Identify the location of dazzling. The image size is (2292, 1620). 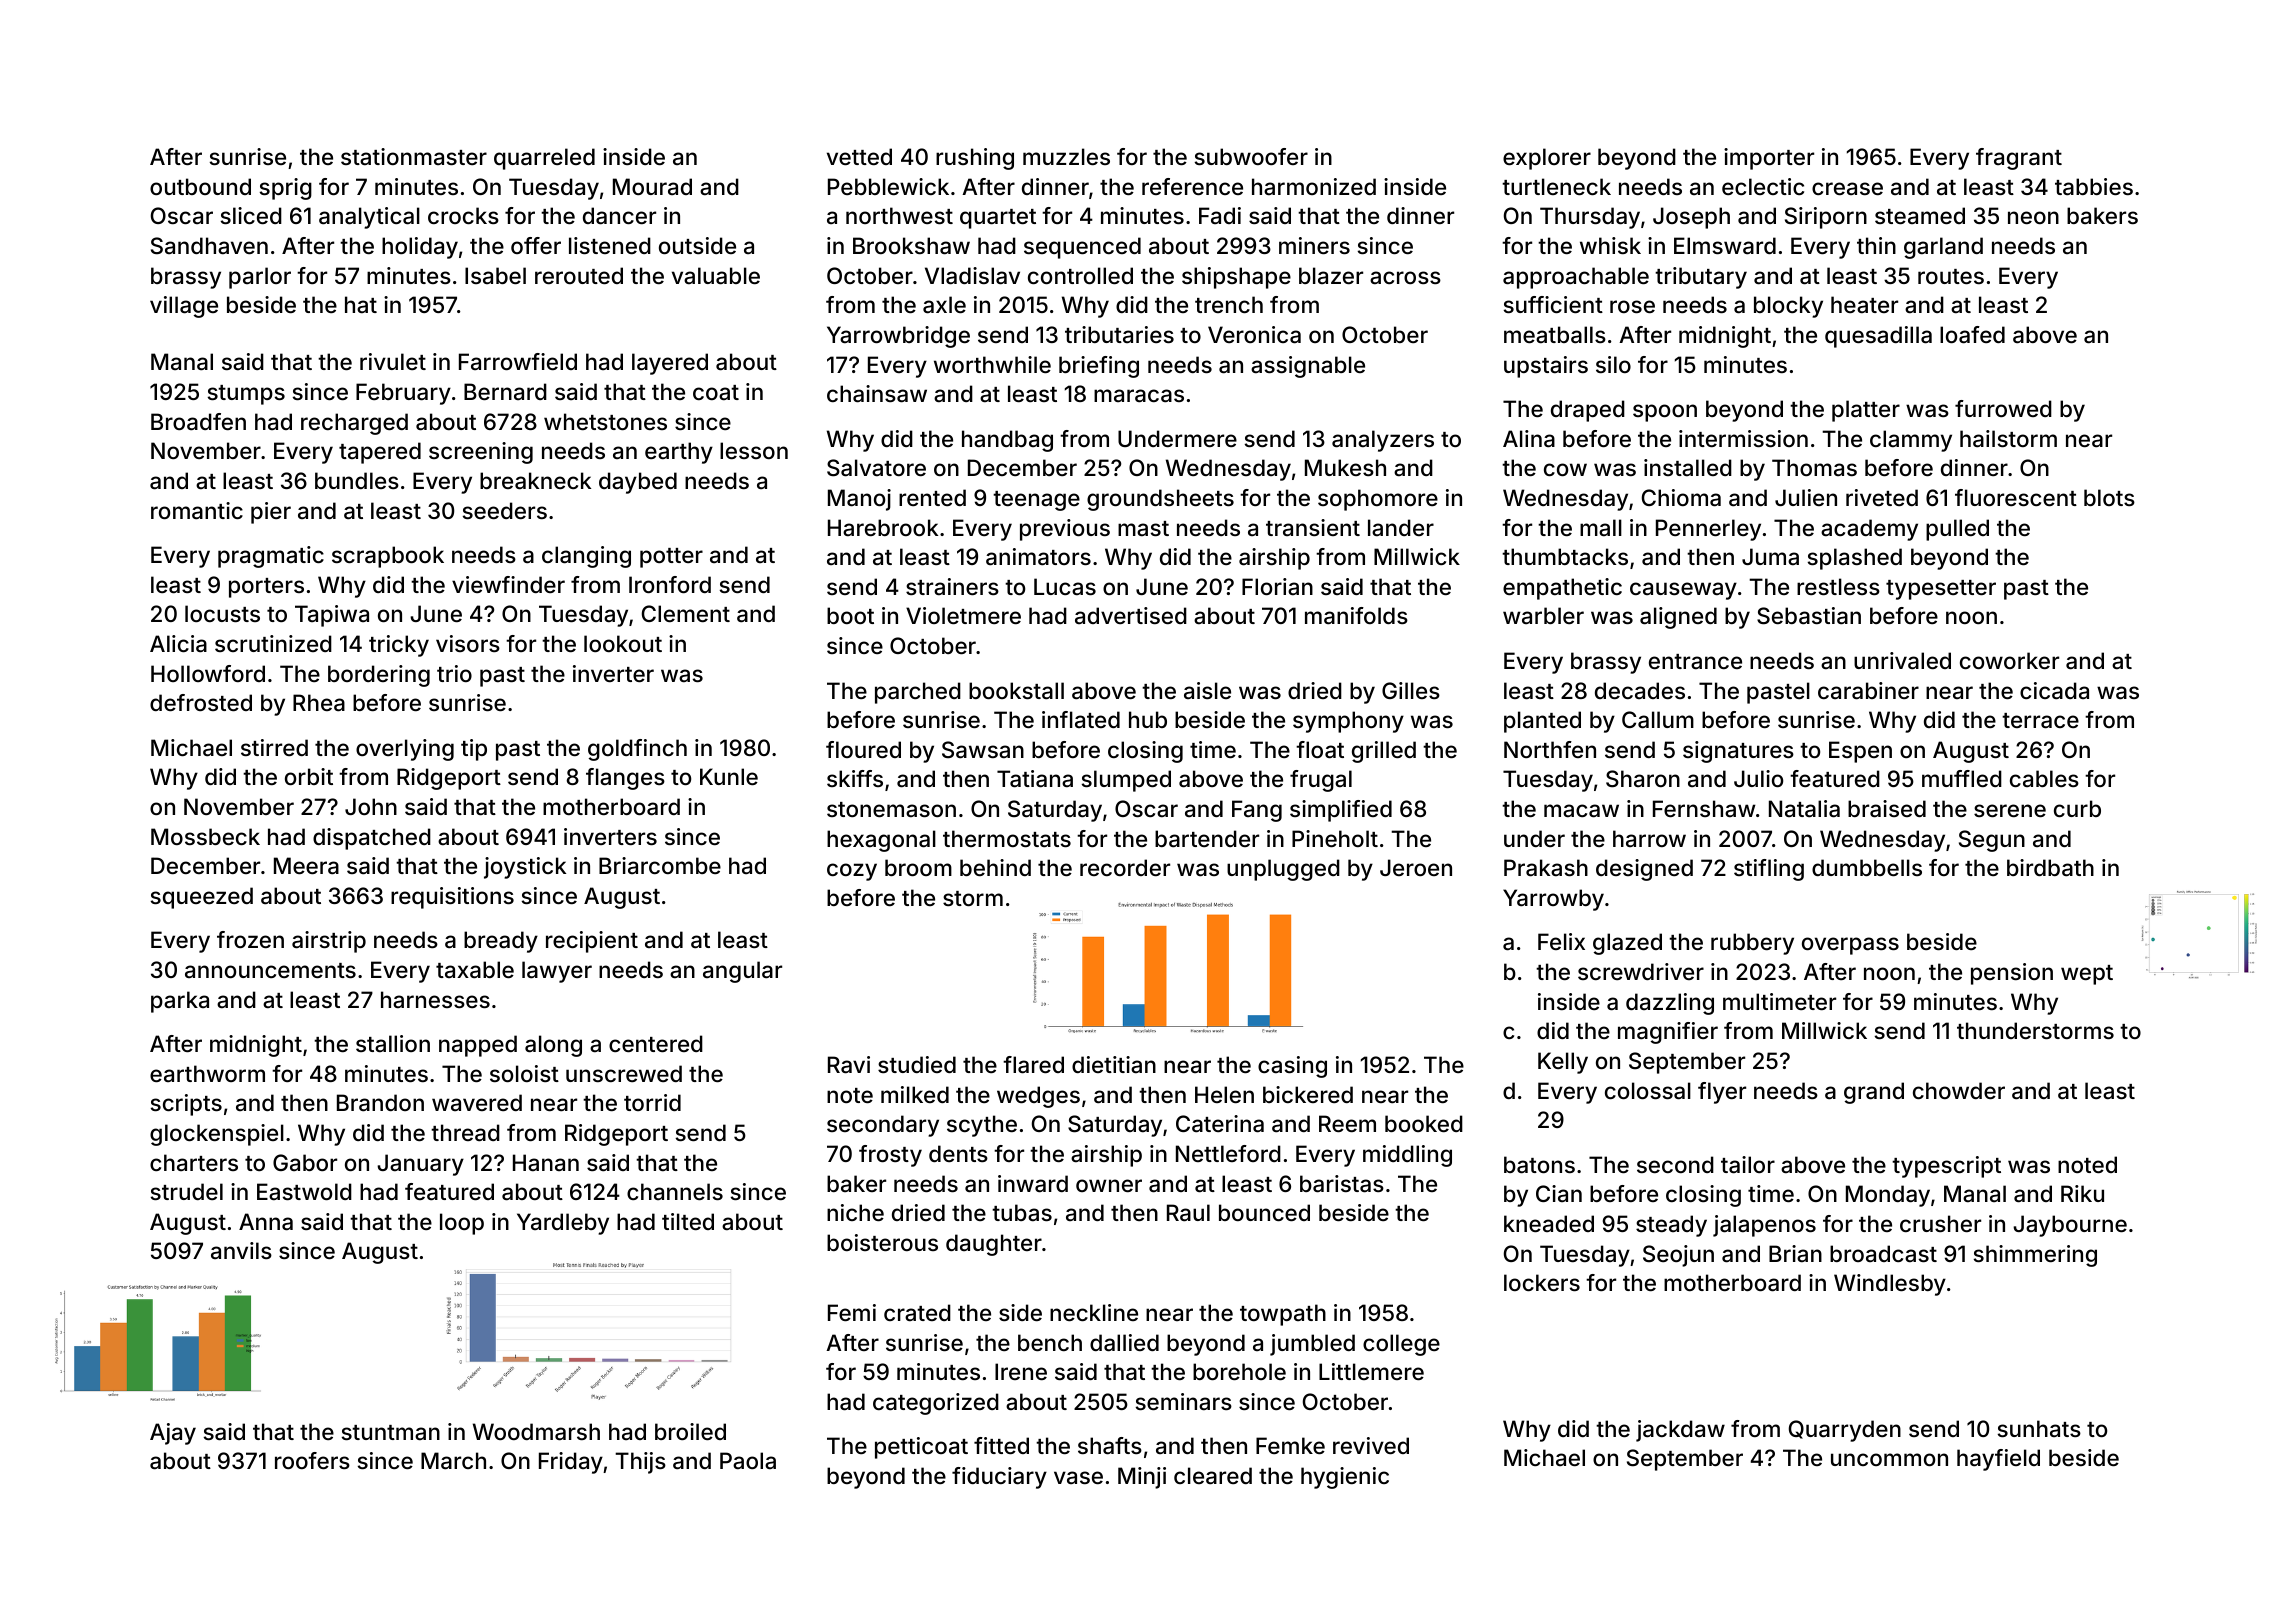
(1670, 1004).
